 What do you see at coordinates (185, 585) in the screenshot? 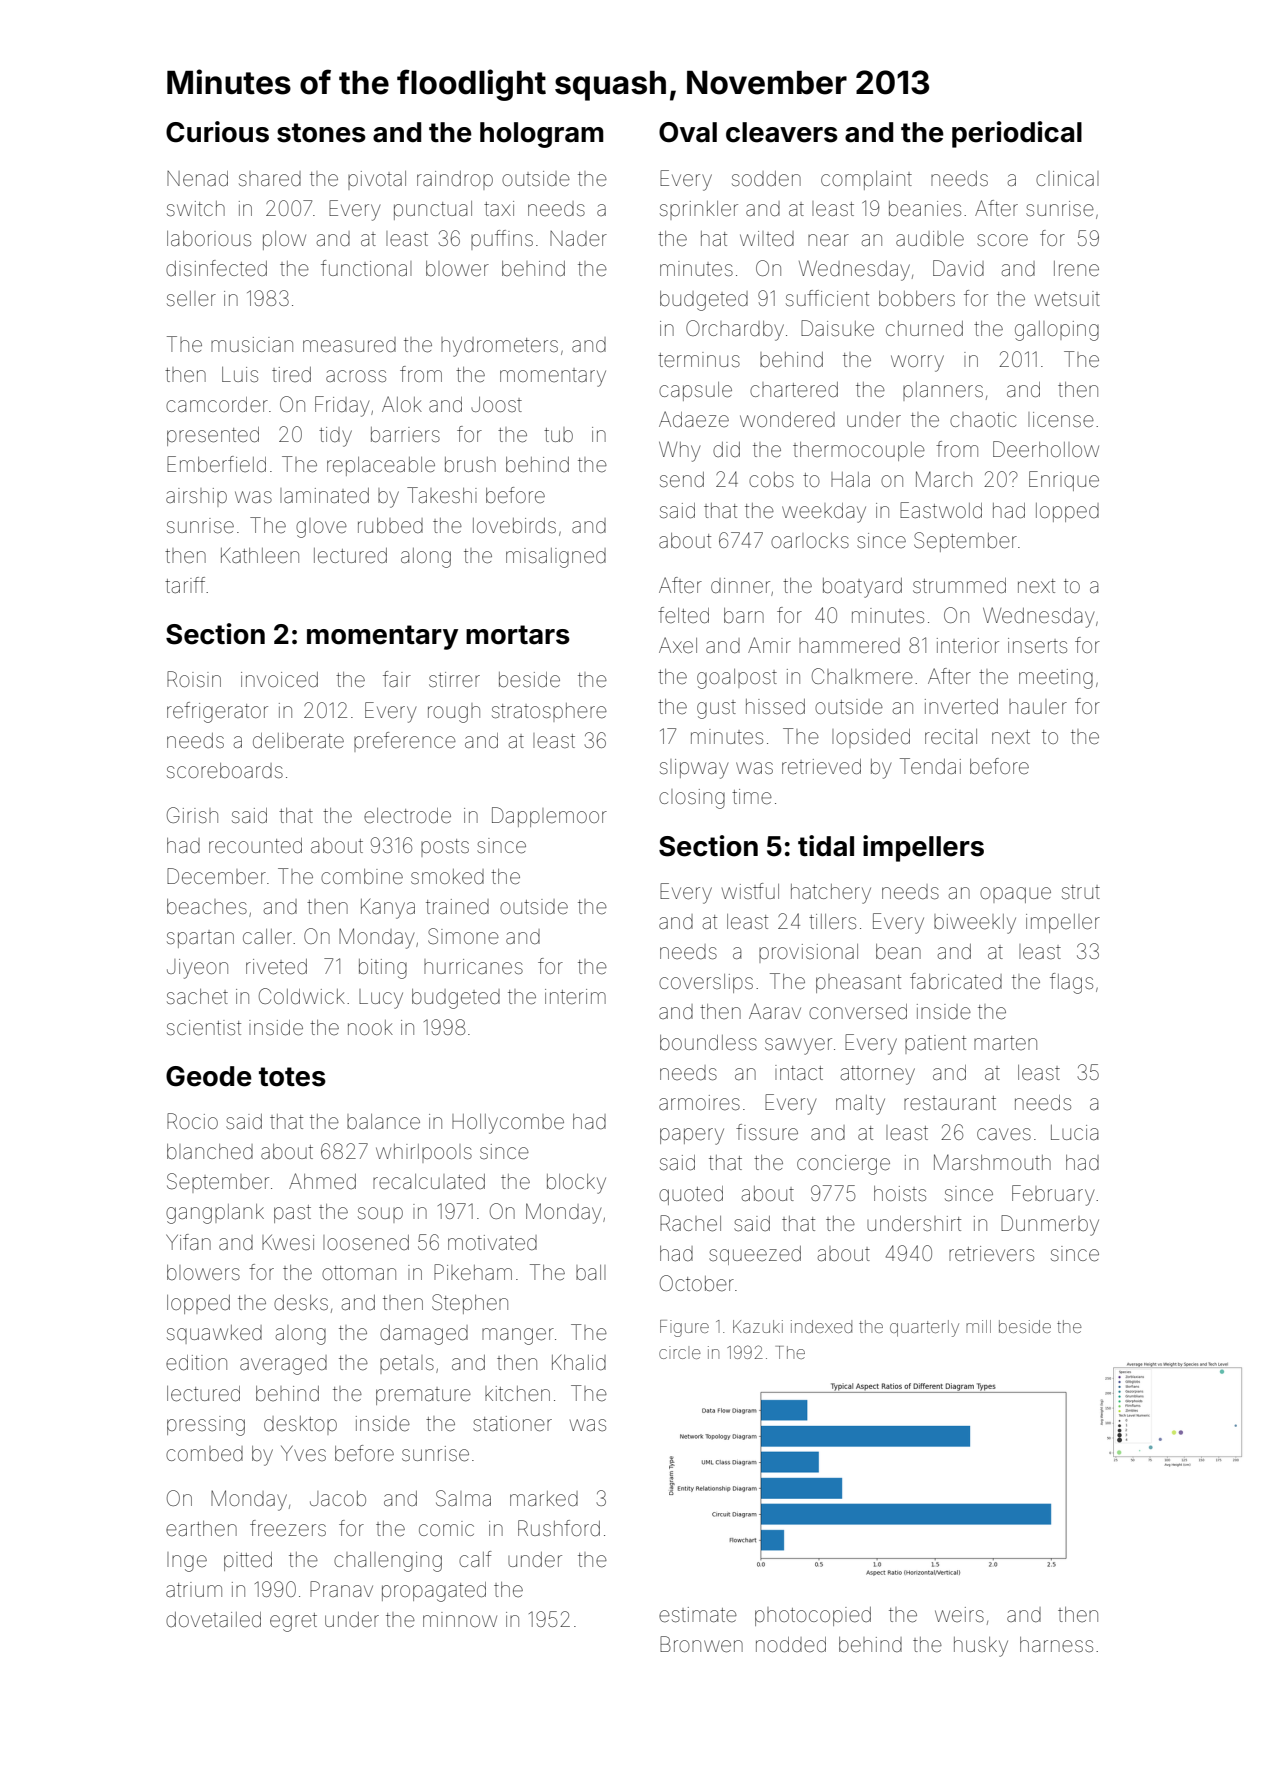
I see `tariff` at bounding box center [185, 585].
